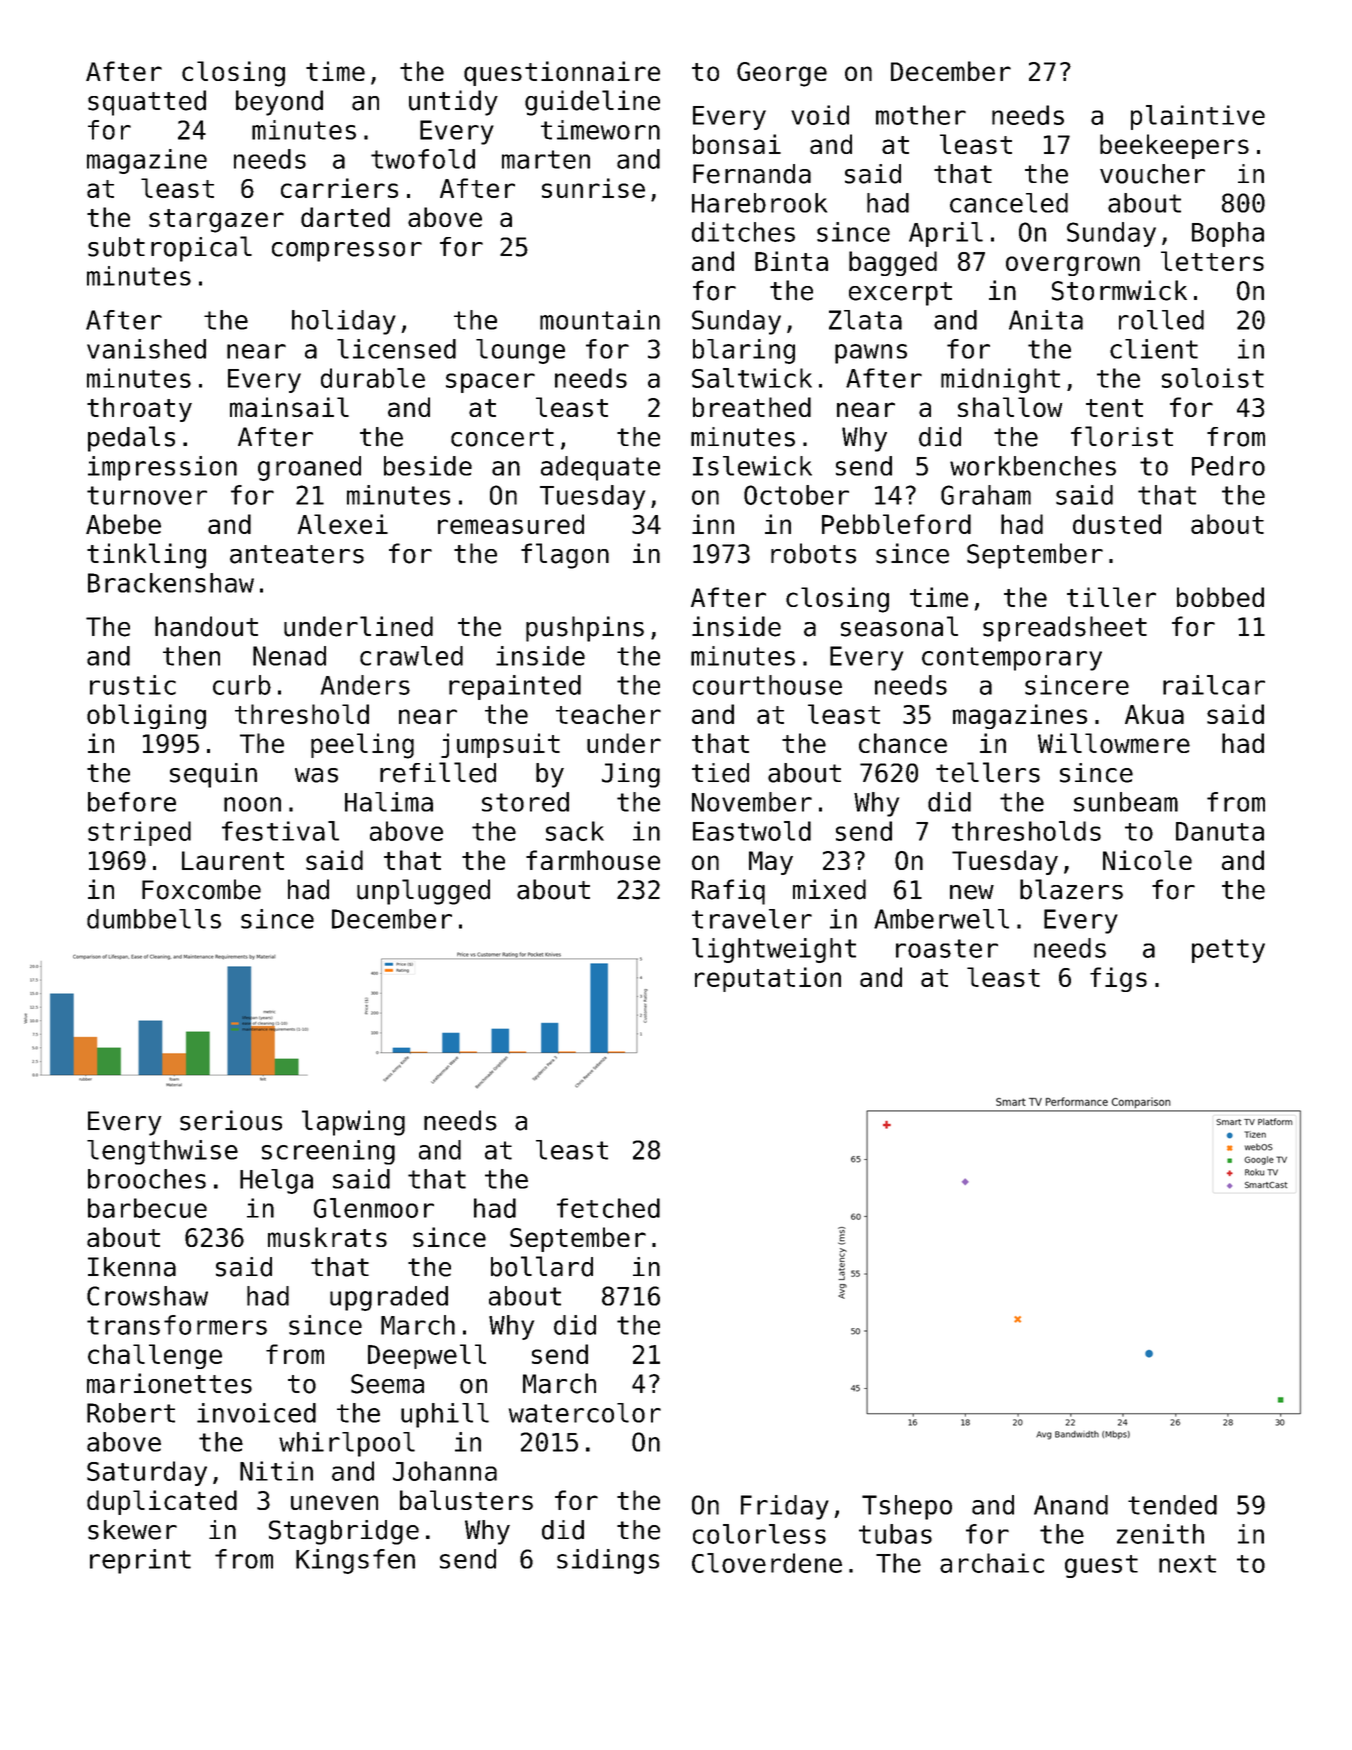 This screenshot has width=1352, height=1750. What do you see at coordinates (1172, 1505) in the screenshot?
I see `tended` at bounding box center [1172, 1505].
